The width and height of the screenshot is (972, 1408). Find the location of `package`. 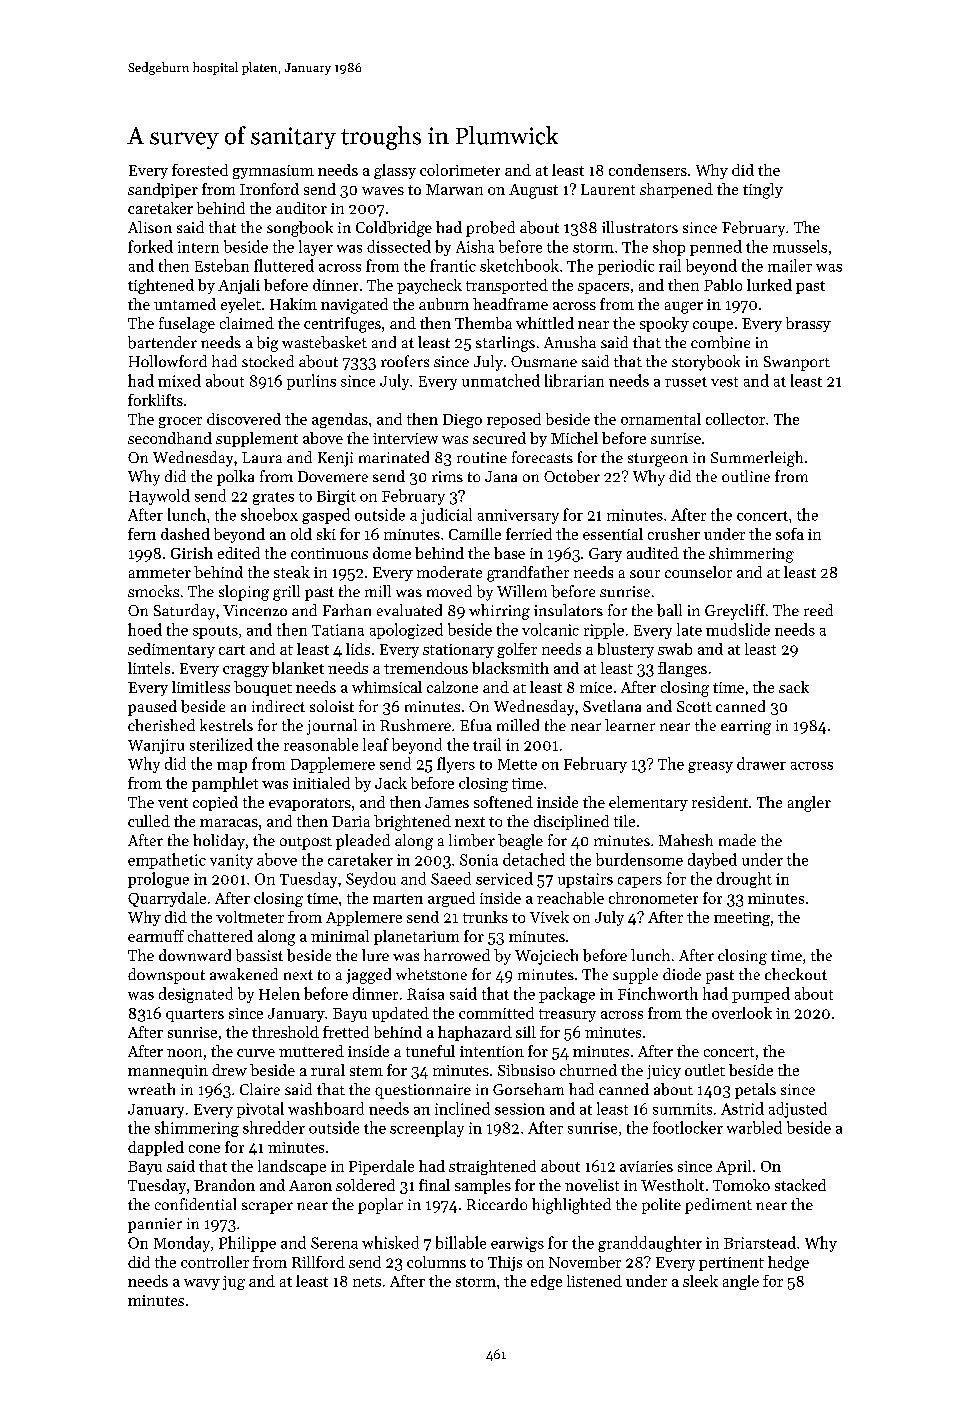

package is located at coordinates (567, 995).
